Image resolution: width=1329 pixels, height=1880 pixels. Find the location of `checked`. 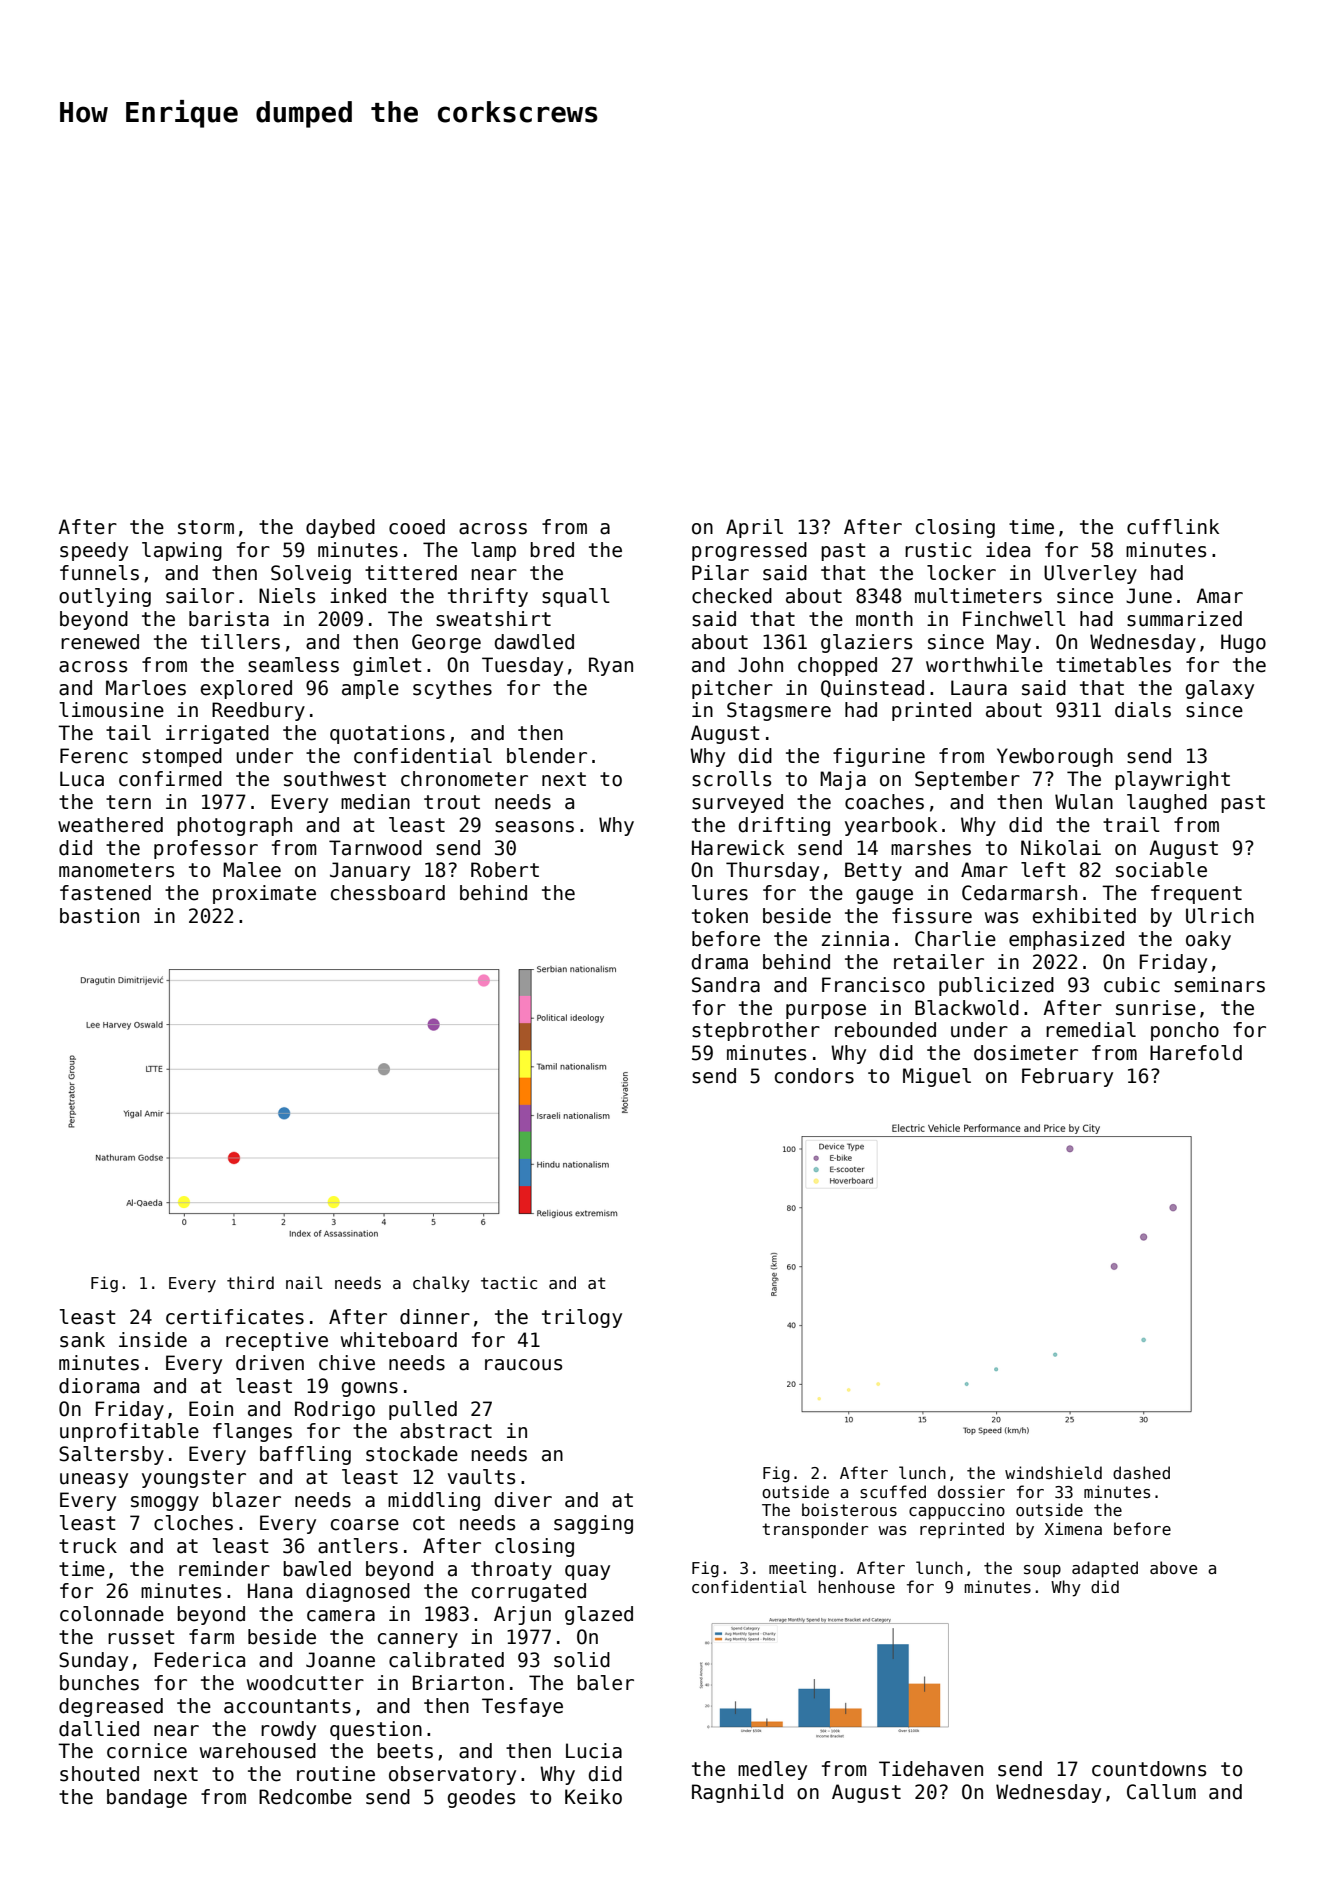

checked is located at coordinates (732, 596).
